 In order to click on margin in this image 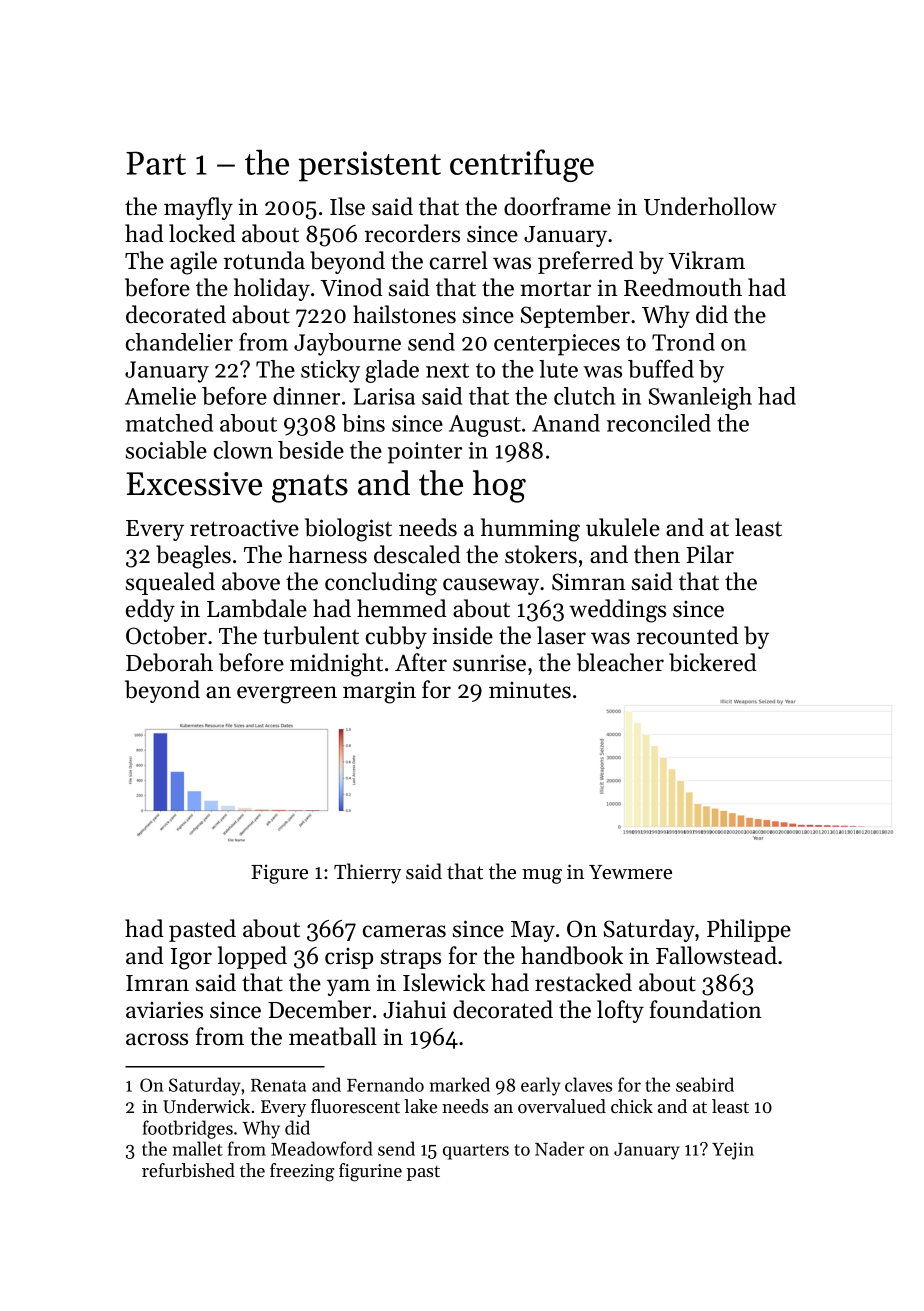, I will do `click(379, 692)`.
